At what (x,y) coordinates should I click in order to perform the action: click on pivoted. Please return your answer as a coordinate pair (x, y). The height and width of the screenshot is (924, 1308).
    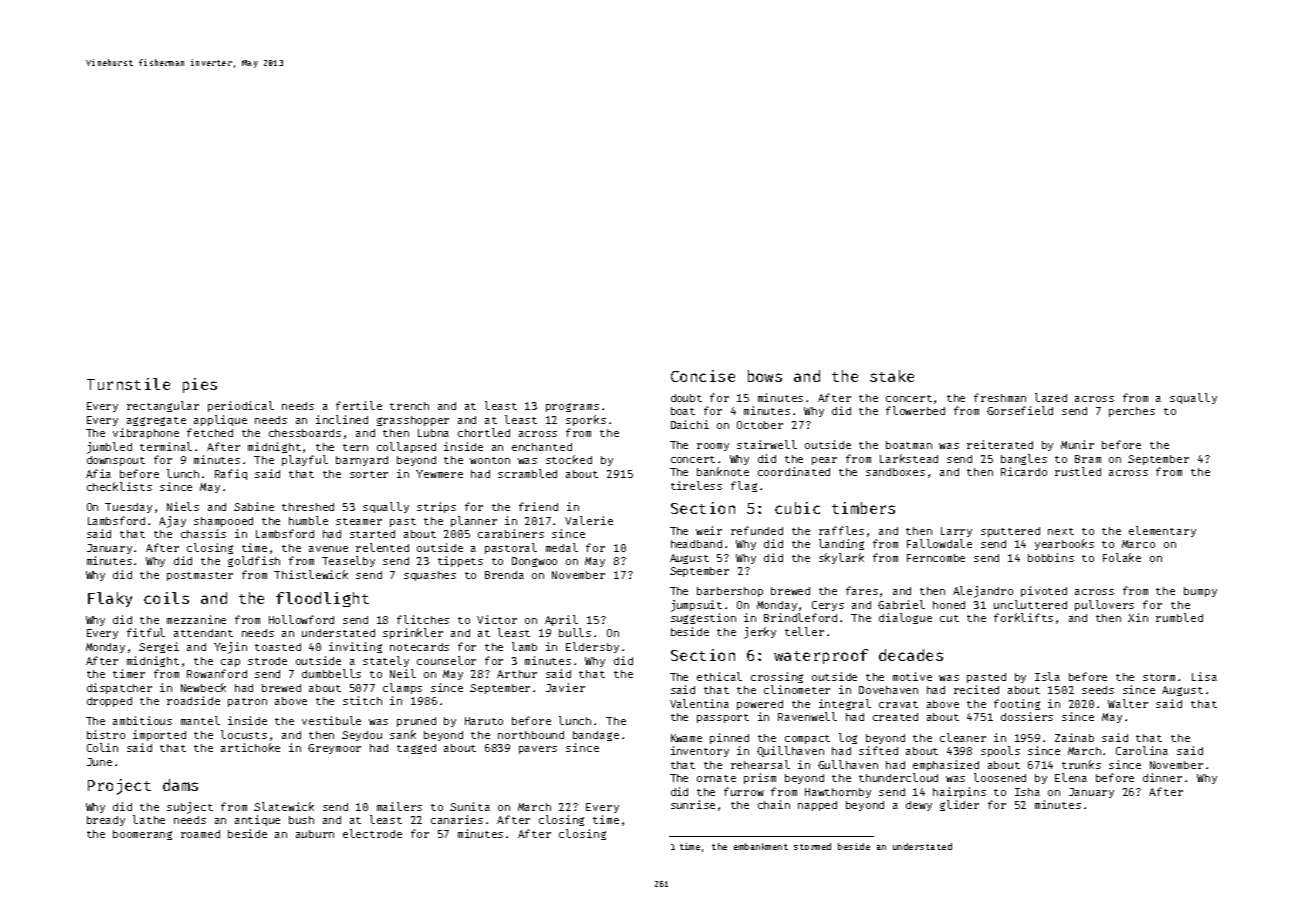
    Looking at the image, I should click on (1044, 591).
